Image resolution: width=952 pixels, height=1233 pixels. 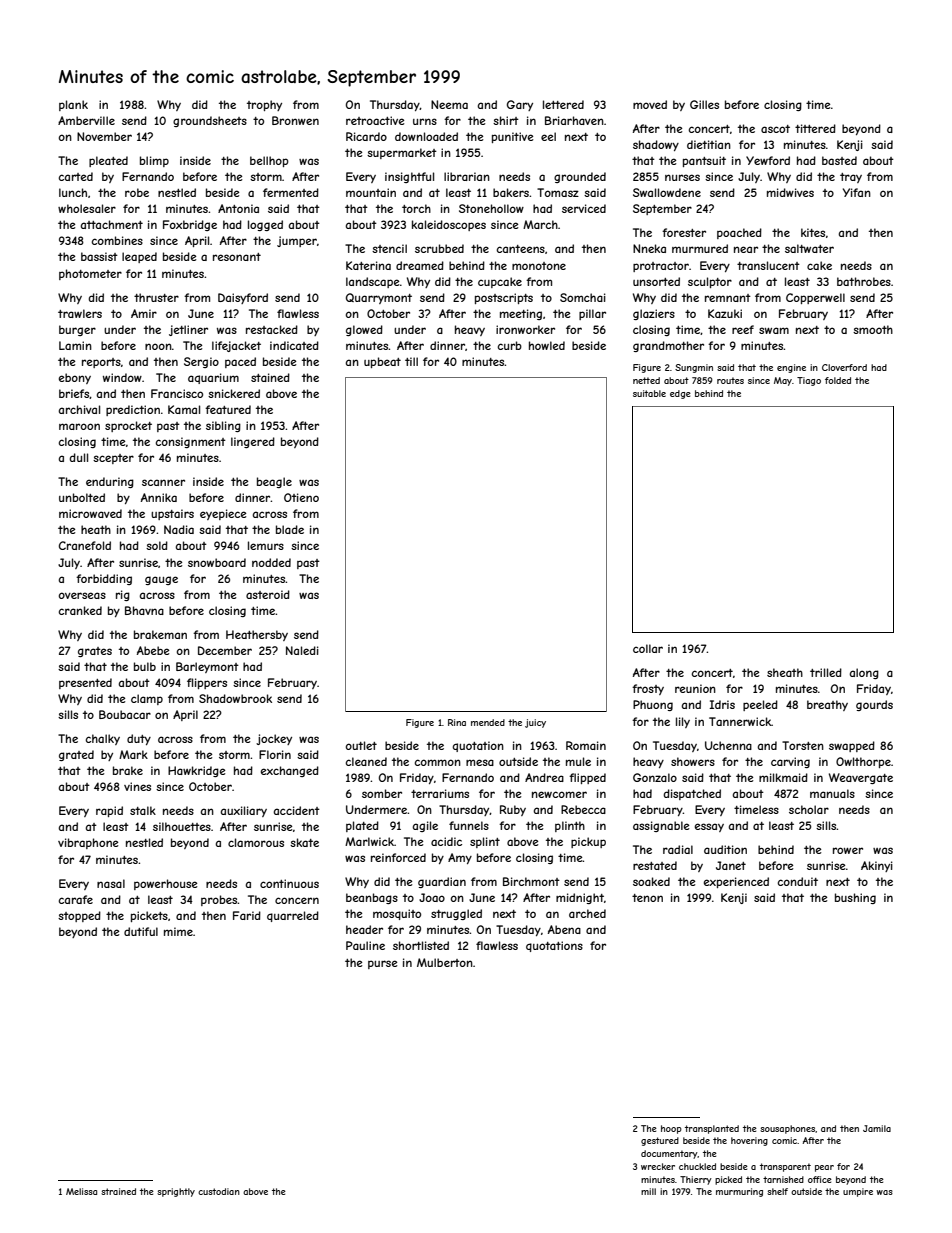 What do you see at coordinates (139, 739) in the image?
I see `duty` at bounding box center [139, 739].
